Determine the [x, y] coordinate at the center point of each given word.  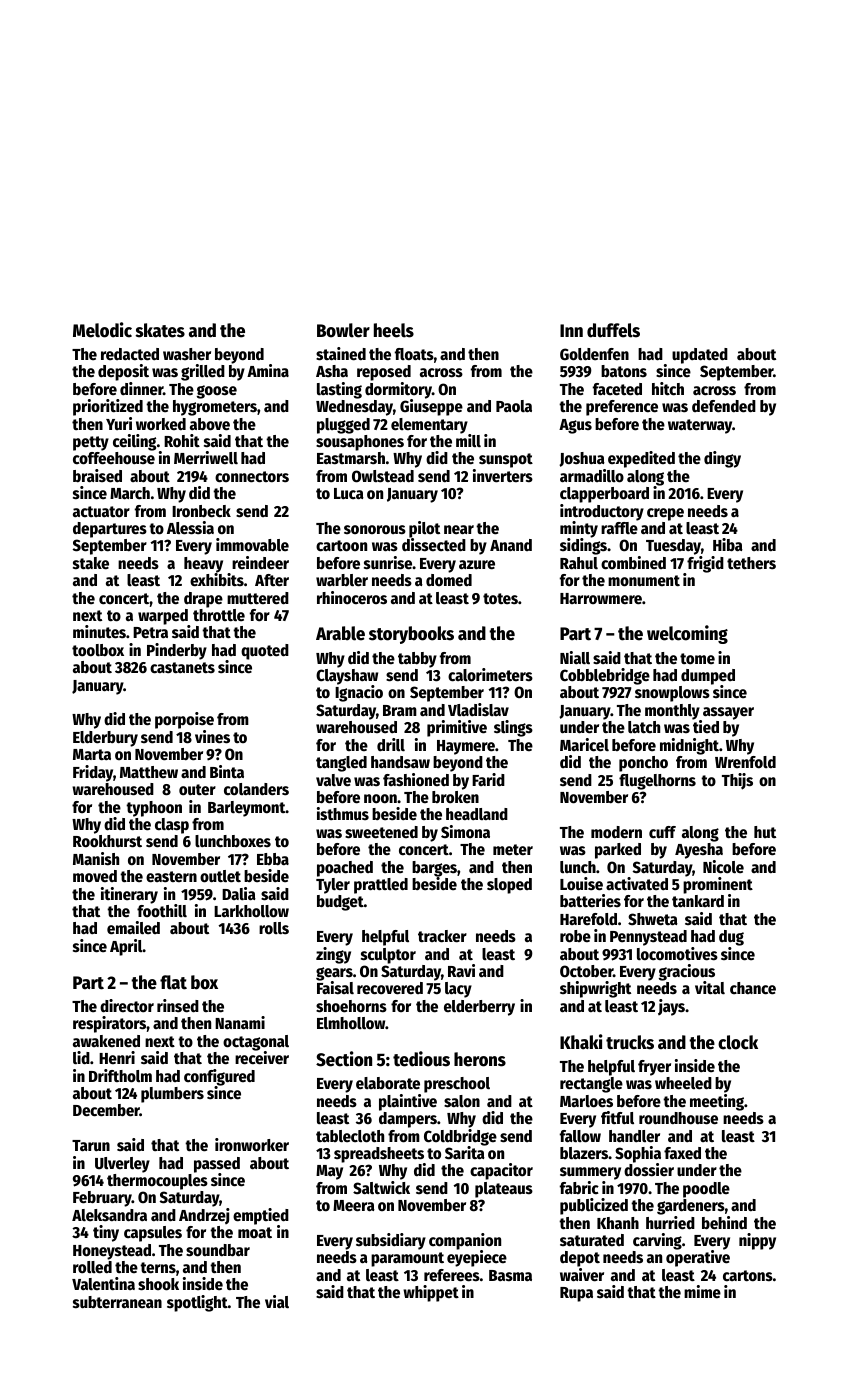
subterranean [117, 1302]
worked [161, 424]
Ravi [461, 970]
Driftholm [120, 1076]
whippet [431, 1293]
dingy [722, 459]
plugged [343, 426]
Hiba [728, 544]
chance [753, 988]
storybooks [411, 635]
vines [212, 737]
